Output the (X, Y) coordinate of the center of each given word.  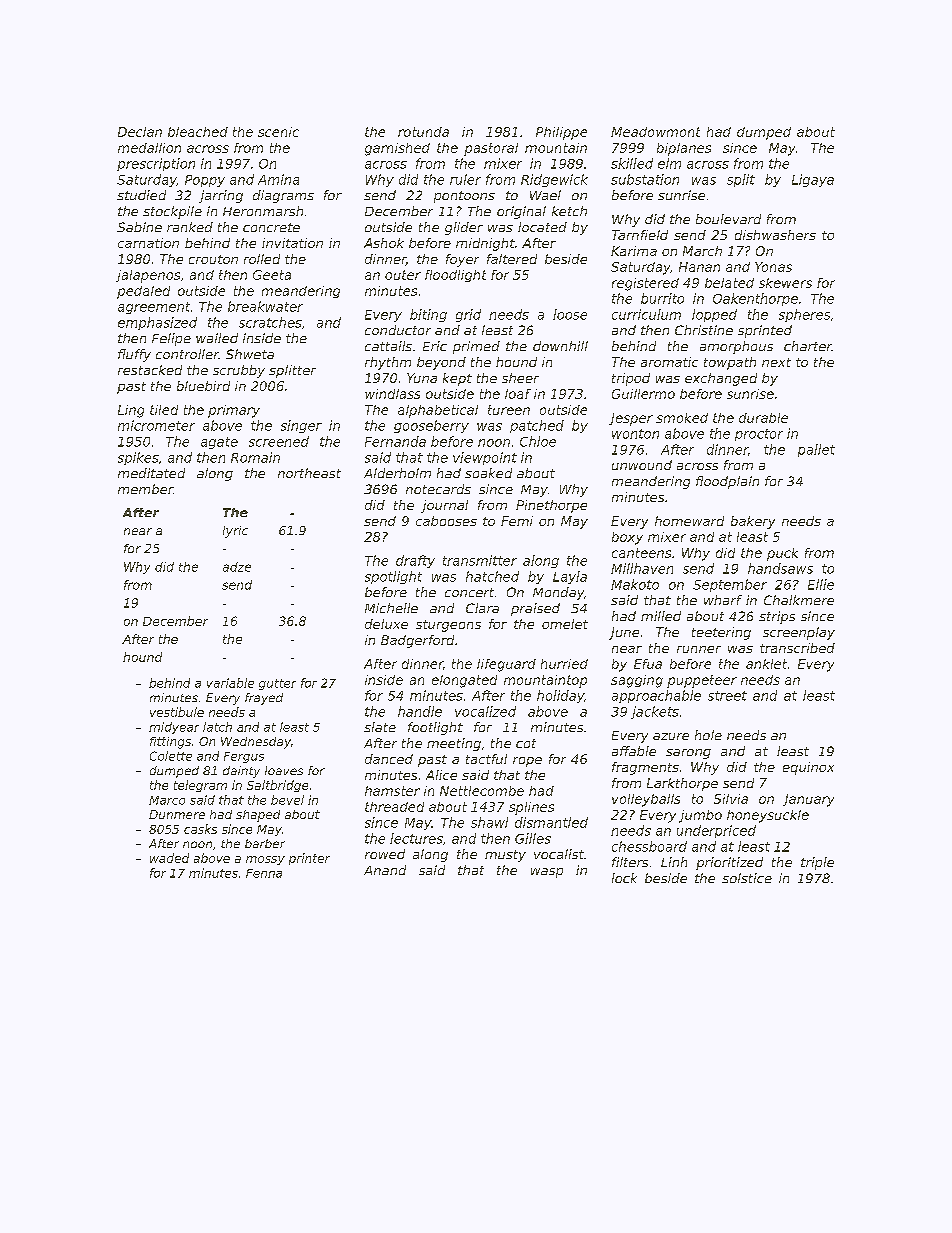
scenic (278, 132)
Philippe (561, 133)
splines (531, 808)
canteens (641, 553)
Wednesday (256, 743)
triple (817, 863)
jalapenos (148, 276)
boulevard (728, 219)
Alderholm (397, 473)
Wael (545, 195)
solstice (747, 878)
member (145, 489)
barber (265, 843)
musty (505, 856)
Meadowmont (655, 132)
